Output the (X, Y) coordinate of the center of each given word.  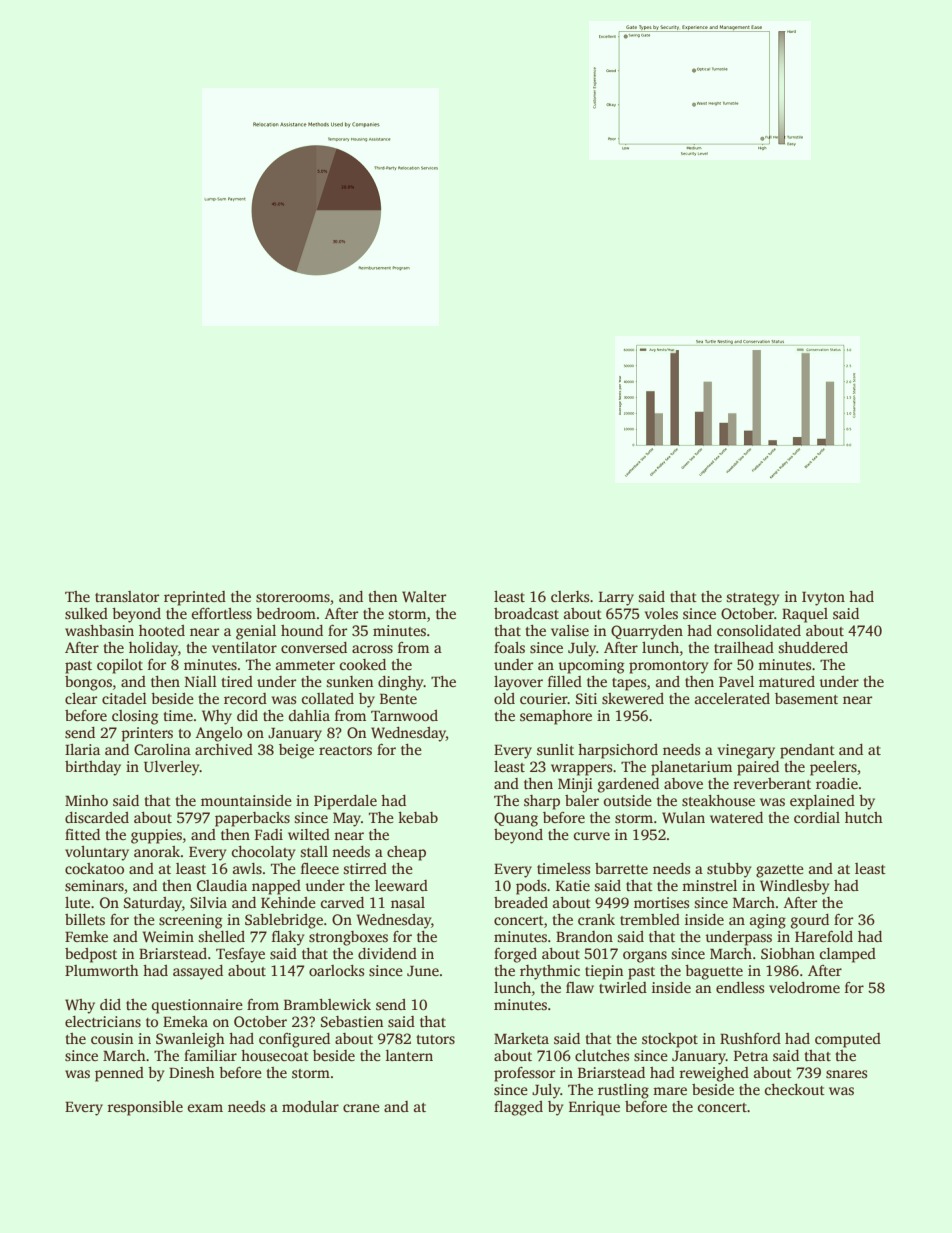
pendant (807, 751)
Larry (616, 599)
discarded (97, 817)
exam (205, 1108)
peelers (833, 768)
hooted (162, 630)
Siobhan (788, 953)
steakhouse (718, 800)
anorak (157, 851)
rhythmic (550, 972)
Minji (575, 785)
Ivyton (823, 599)
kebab (418, 817)
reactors (345, 750)
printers (147, 734)
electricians (103, 1021)
